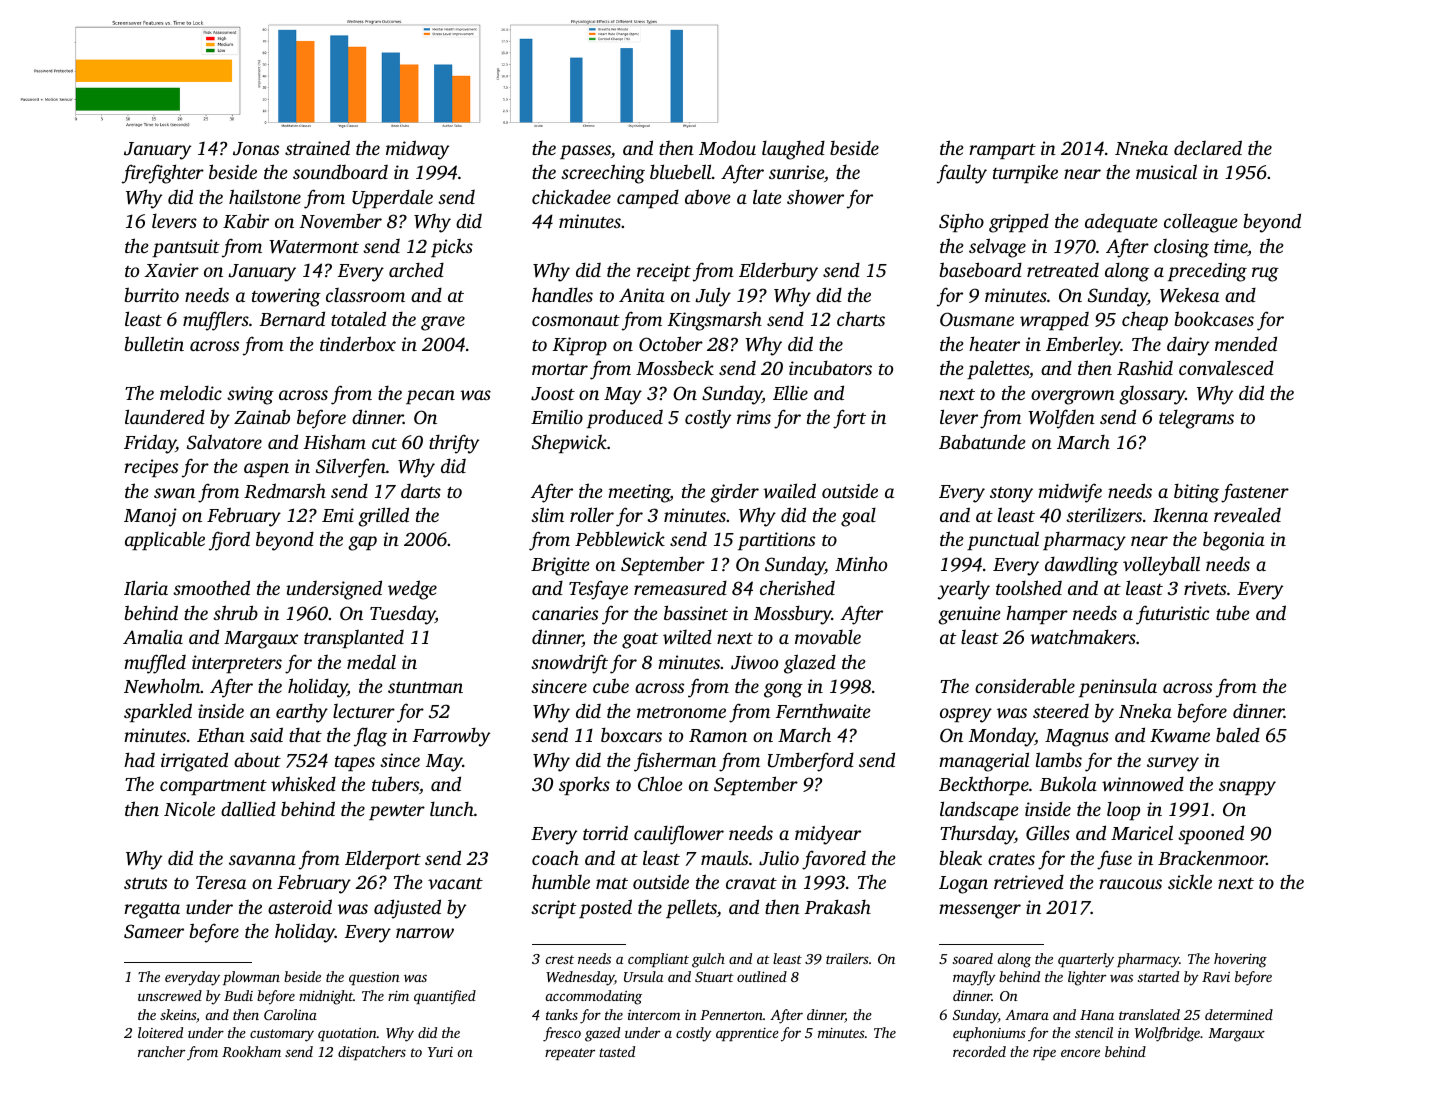  I want to click on volleyball, so click(1161, 566).
